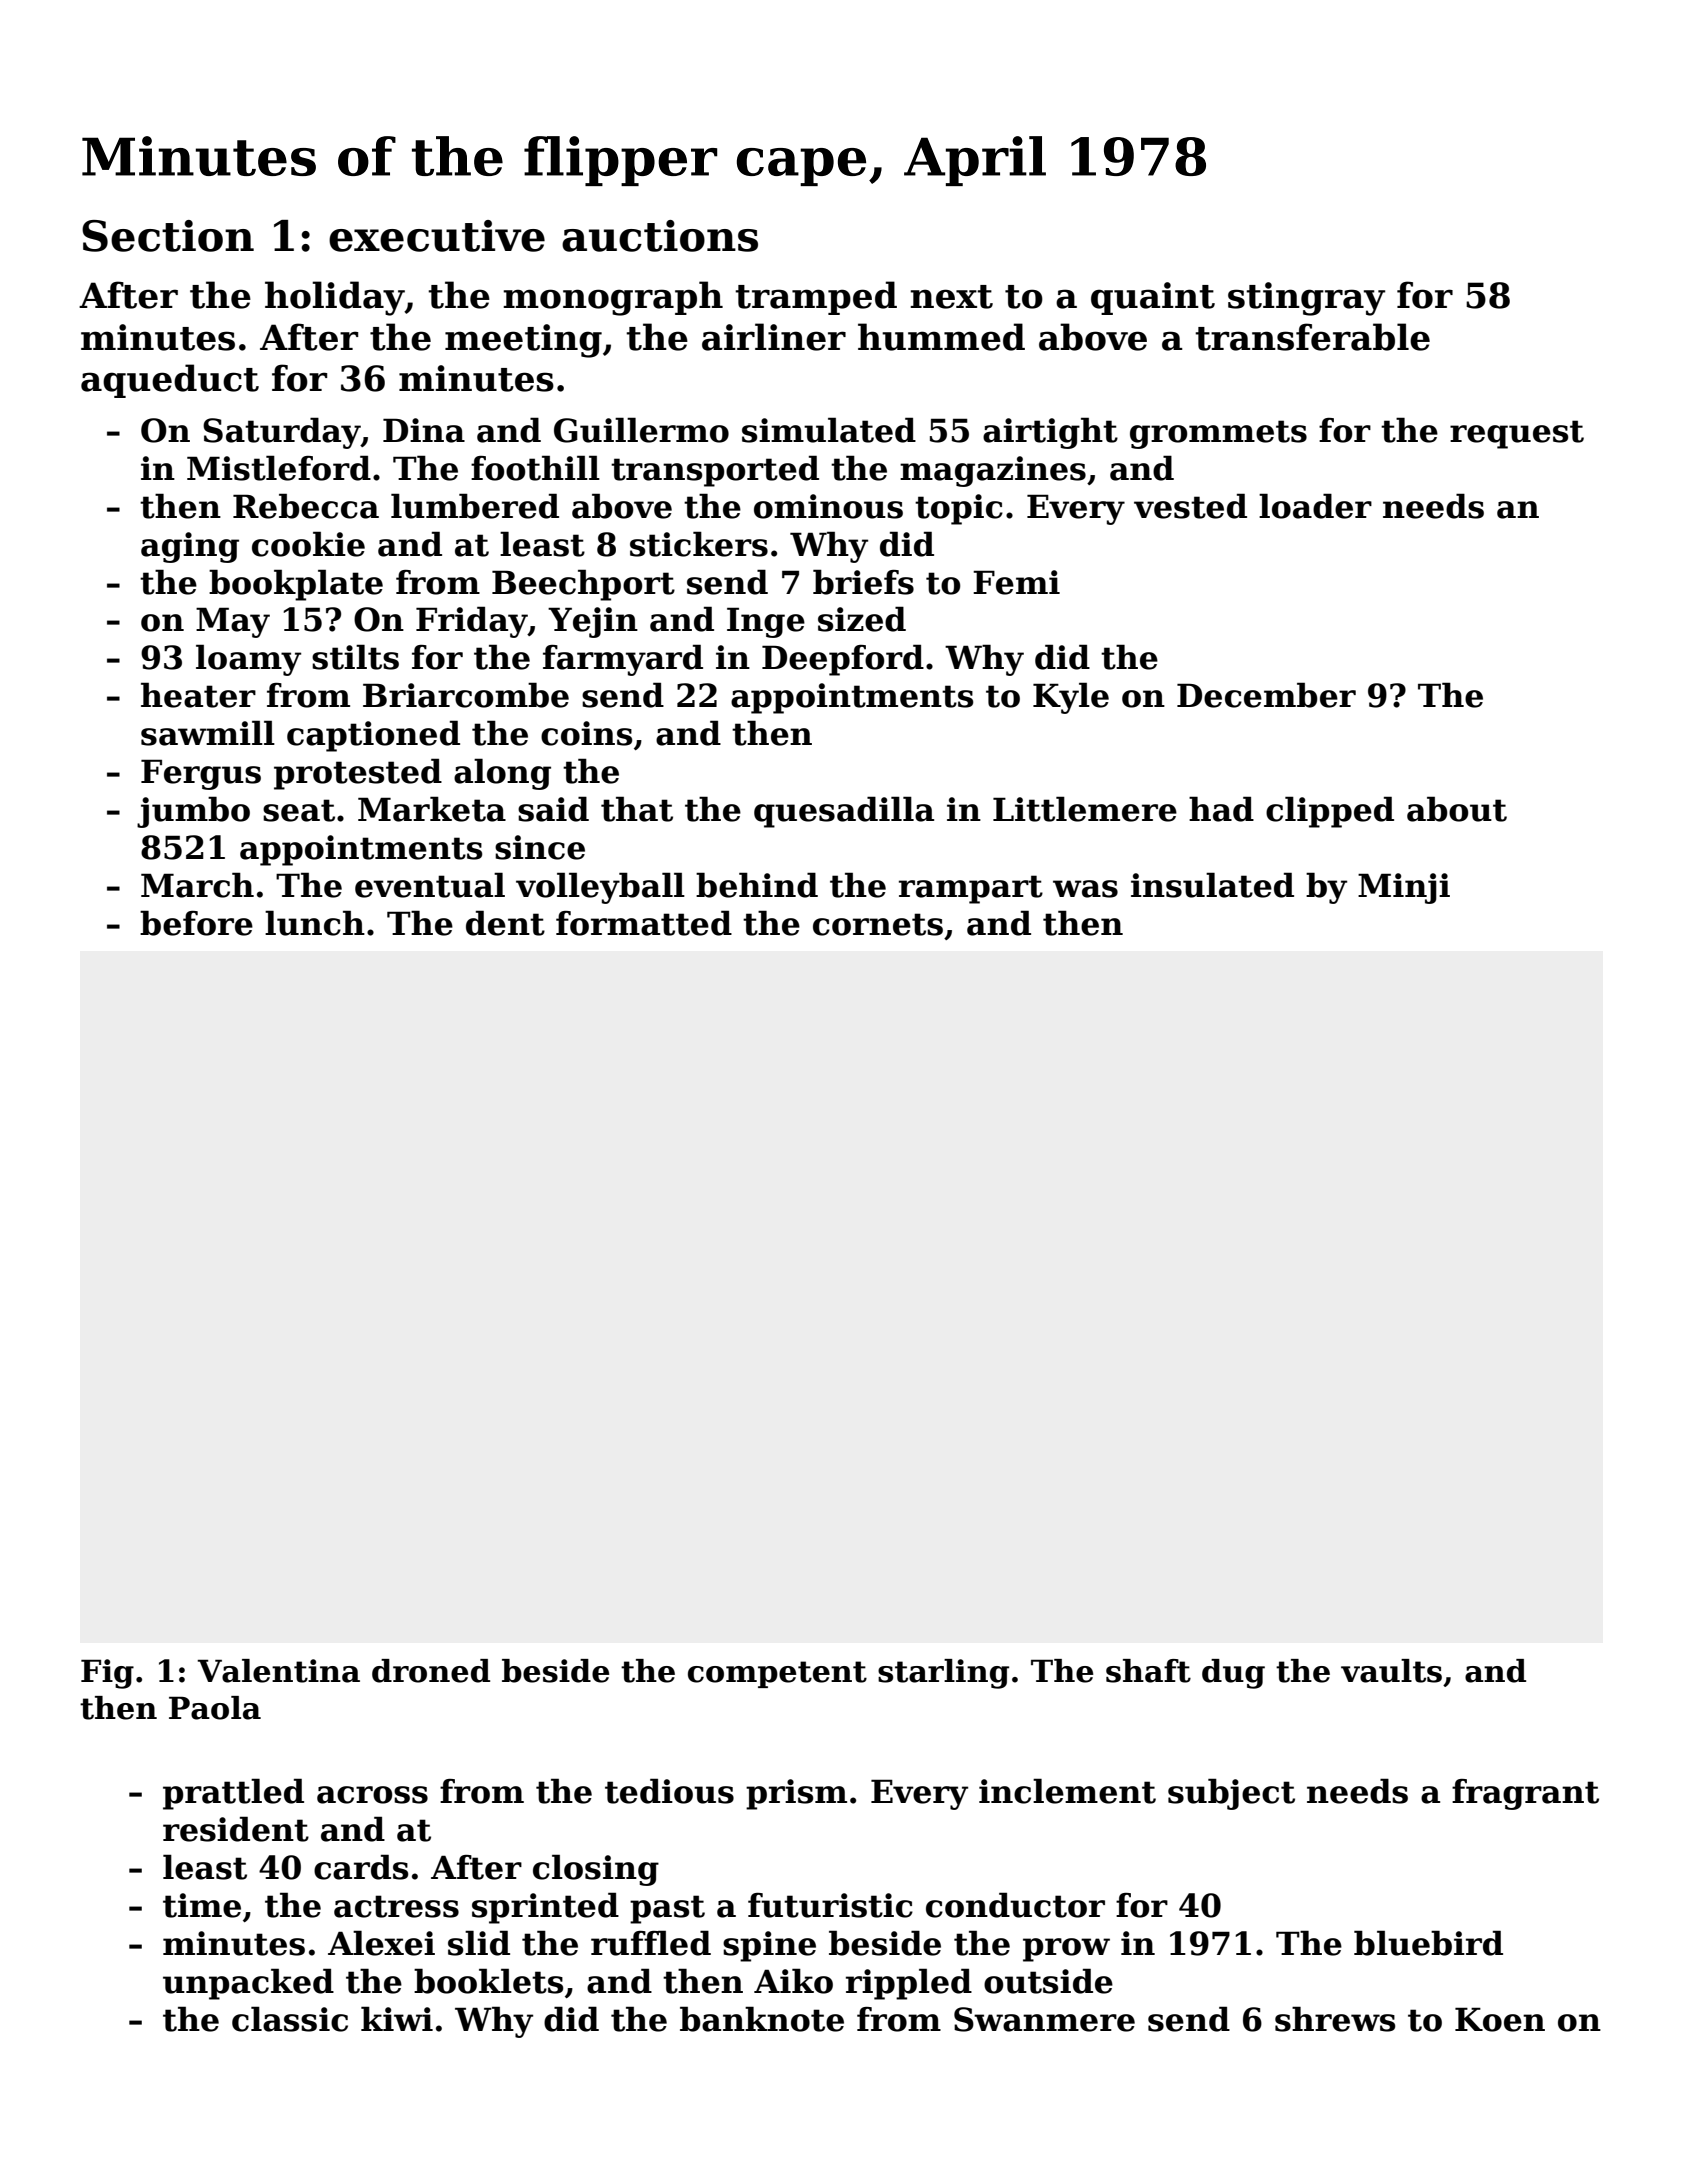 This screenshot has width=1683, height=2178. What do you see at coordinates (248, 1984) in the screenshot?
I see `unpacked` at bounding box center [248, 1984].
